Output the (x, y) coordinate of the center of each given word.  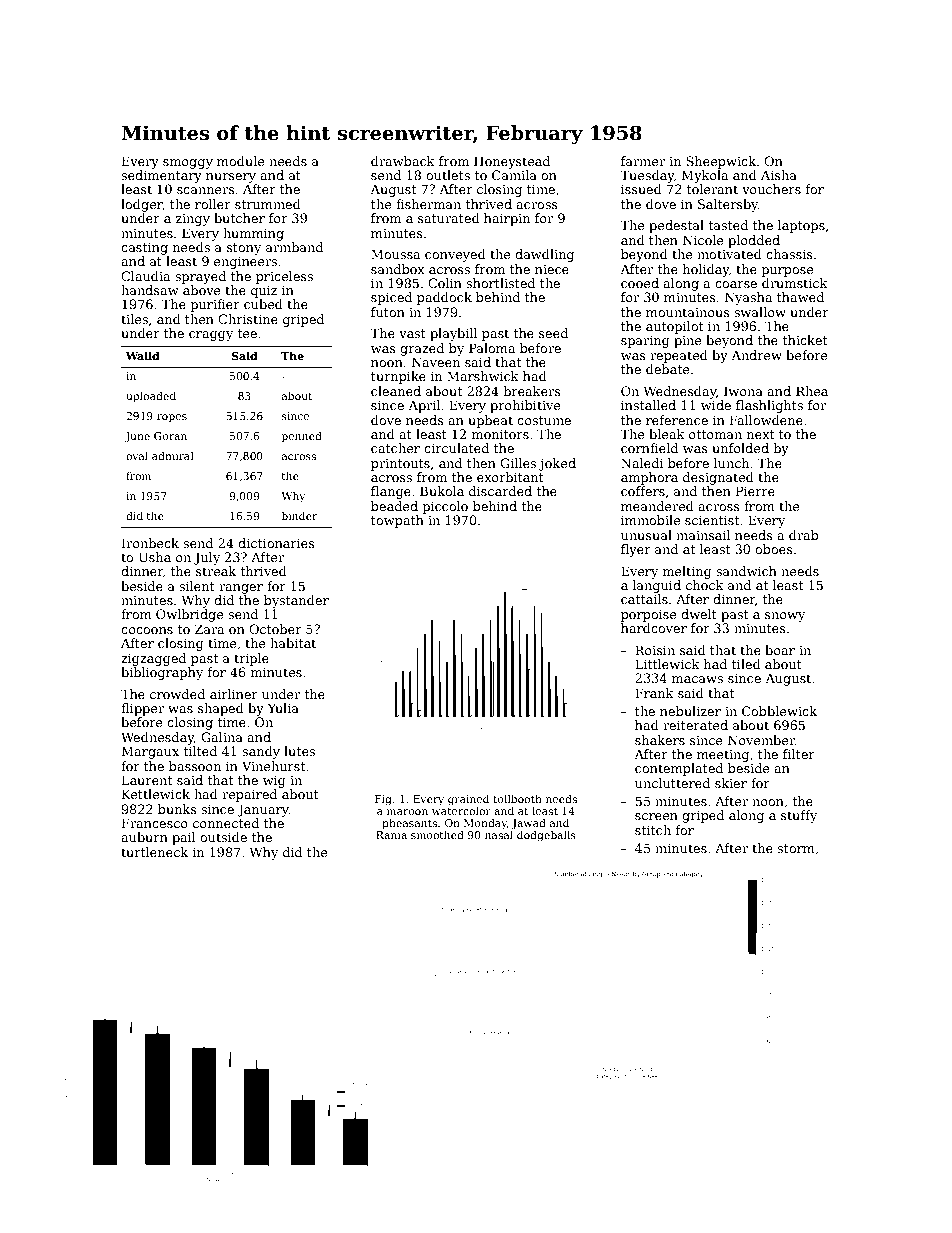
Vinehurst (273, 766)
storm (796, 848)
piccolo (445, 507)
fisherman (428, 204)
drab (804, 535)
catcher (395, 448)
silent (197, 586)
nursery (231, 178)
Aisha (779, 175)
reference (677, 420)
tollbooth (517, 798)
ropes (172, 418)
